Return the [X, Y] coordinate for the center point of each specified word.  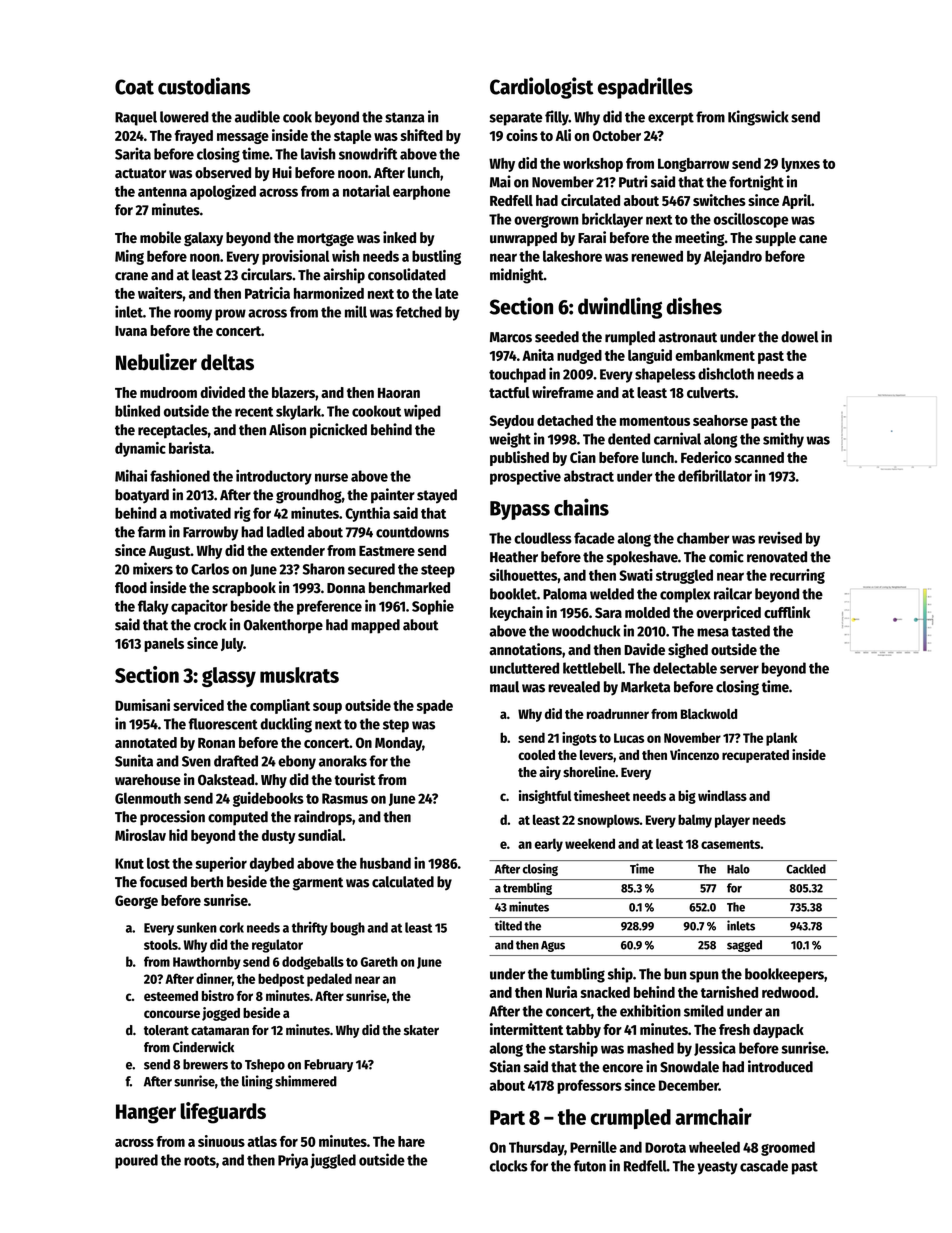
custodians [204, 86]
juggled [333, 1161]
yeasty [717, 1168]
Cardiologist [542, 88]
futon [590, 1166]
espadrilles [645, 88]
